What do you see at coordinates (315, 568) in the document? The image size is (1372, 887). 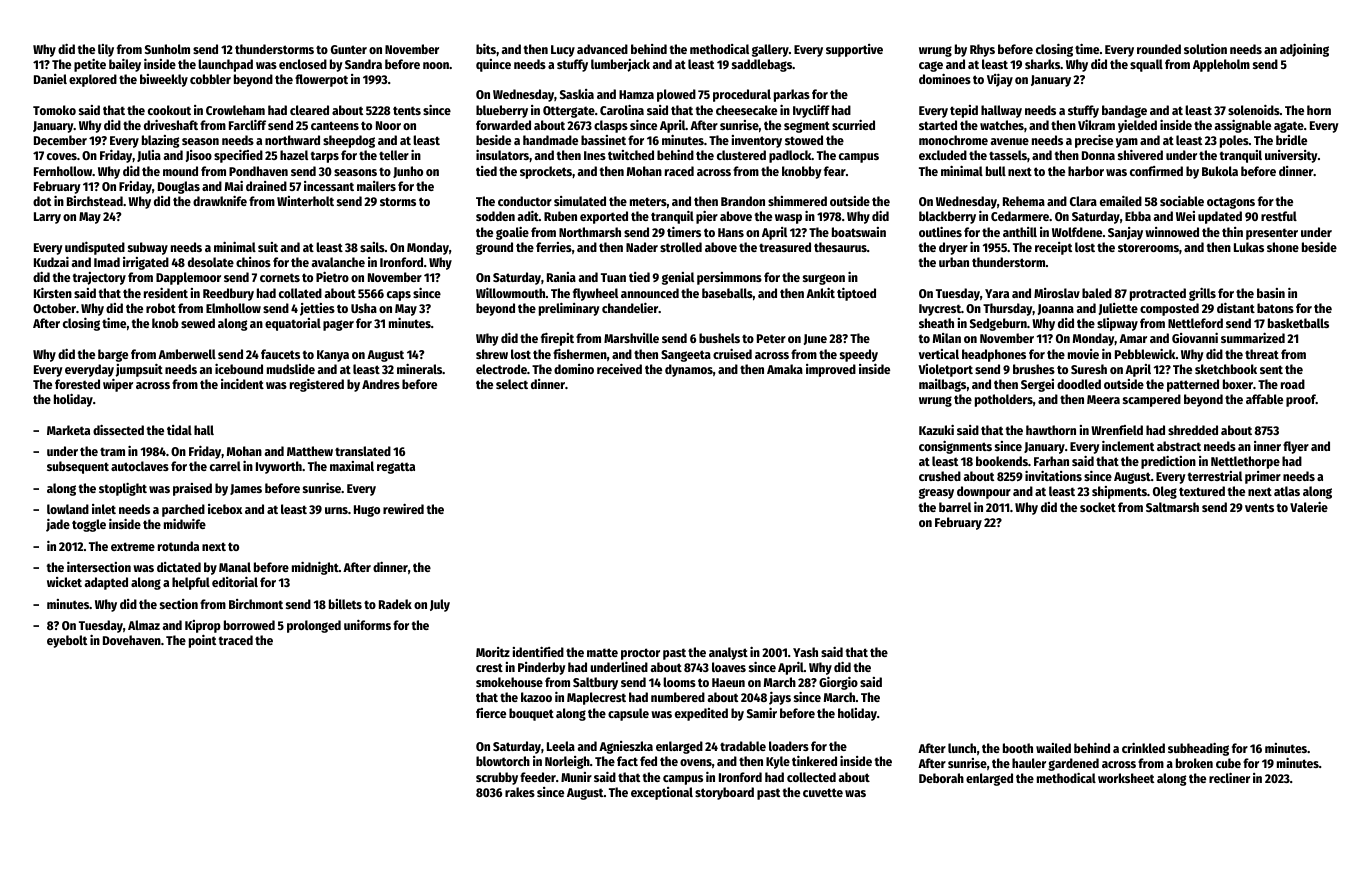 I see `midnight` at bounding box center [315, 568].
